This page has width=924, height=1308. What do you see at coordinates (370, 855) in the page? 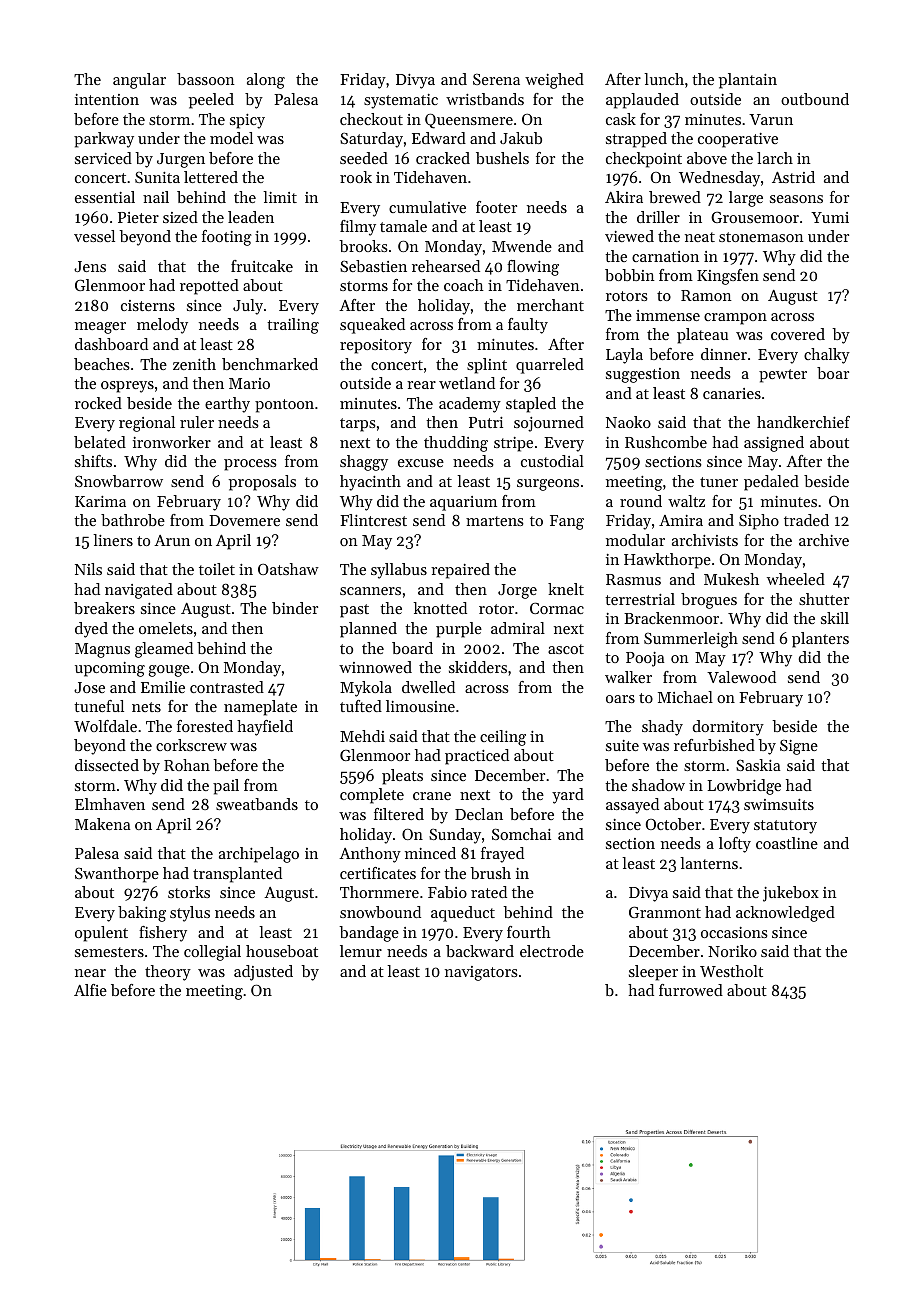
I see `Anthony` at bounding box center [370, 855].
